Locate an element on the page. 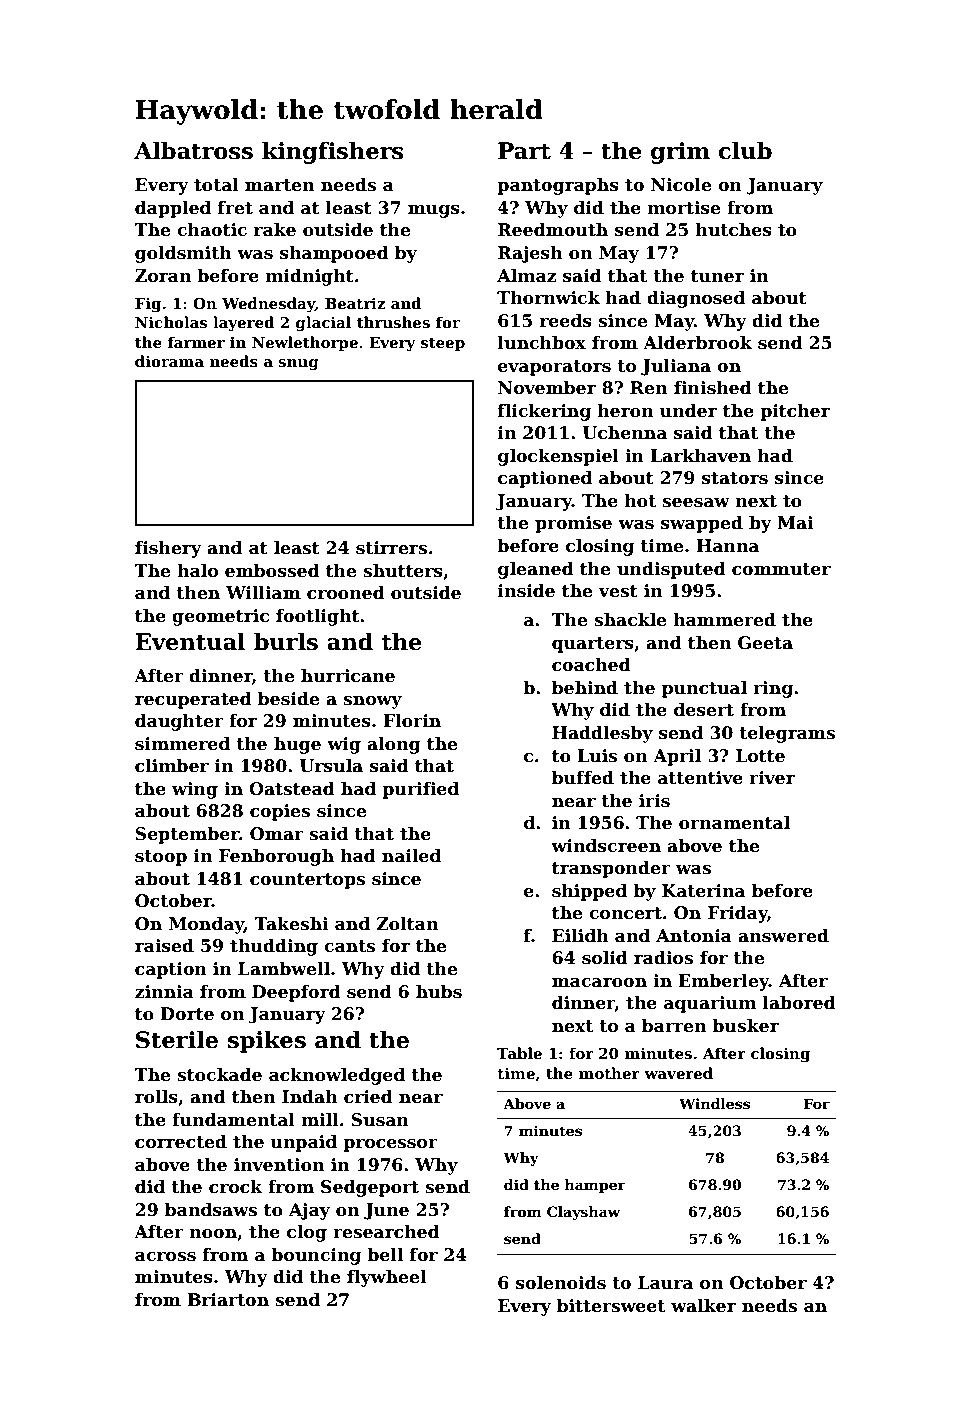 This image has width=971, height=1406. corrected is located at coordinates (181, 1142).
